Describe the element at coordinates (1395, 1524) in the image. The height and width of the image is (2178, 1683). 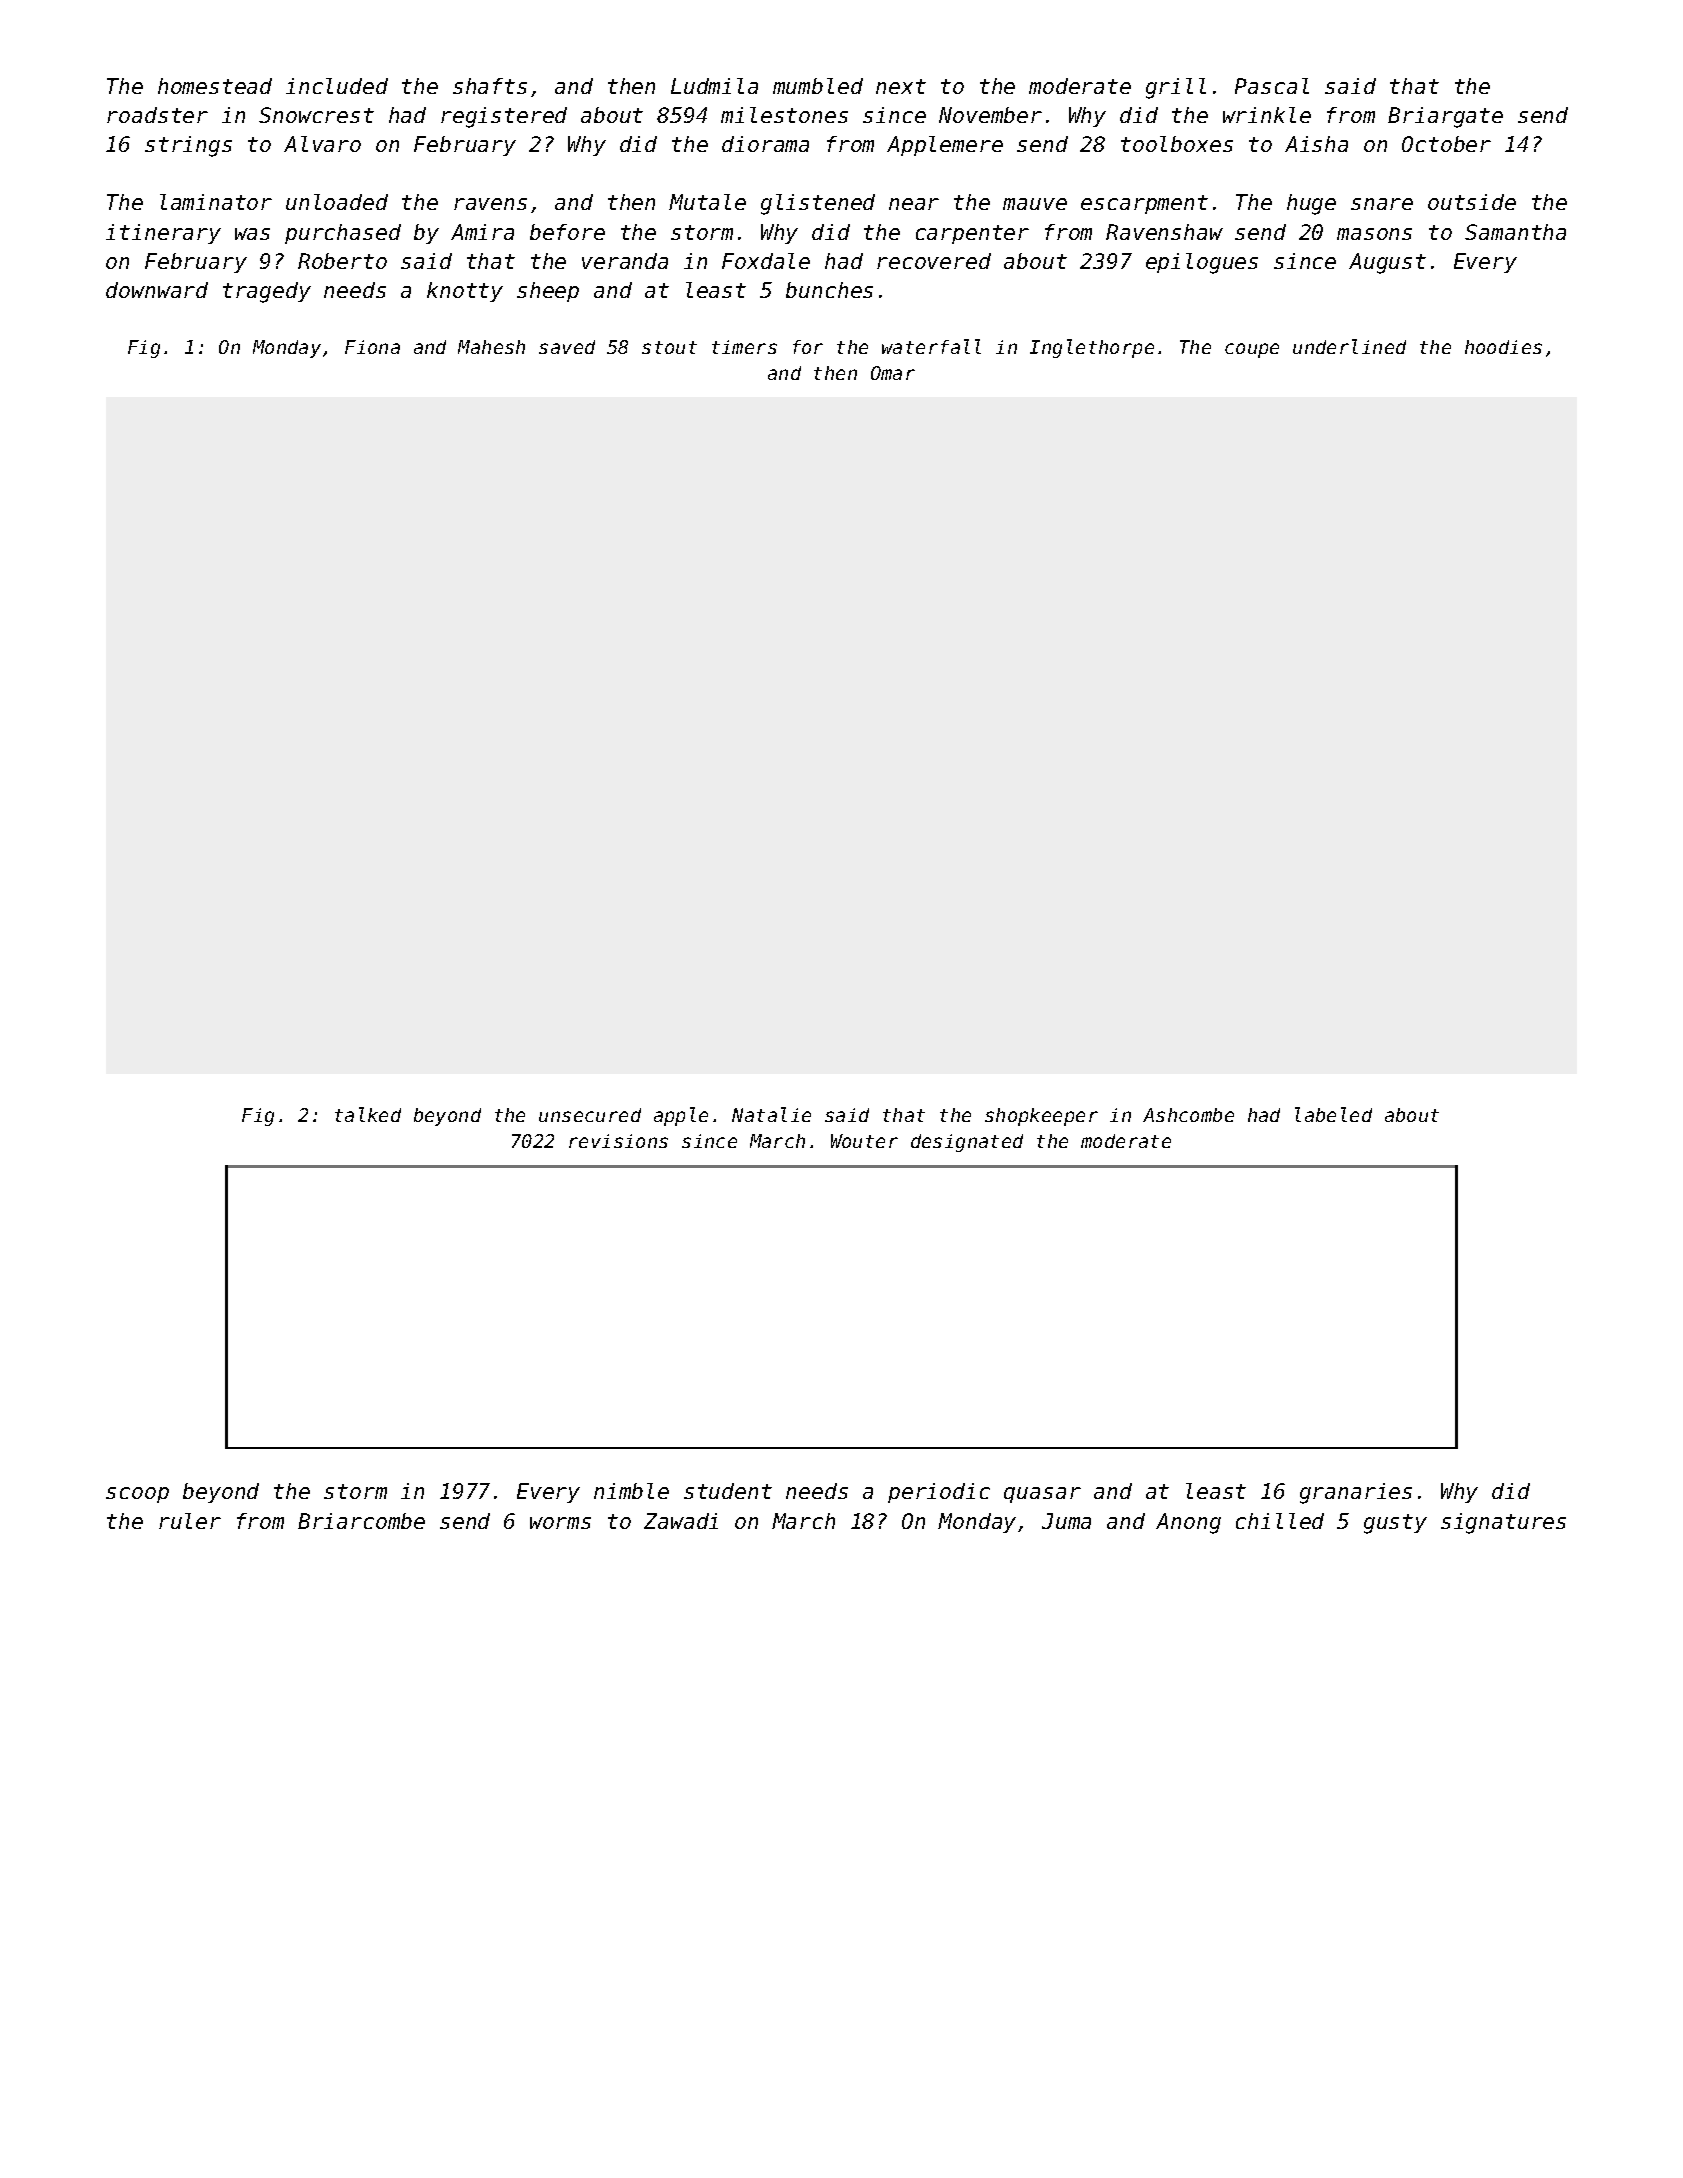
I see `gusty` at that location.
